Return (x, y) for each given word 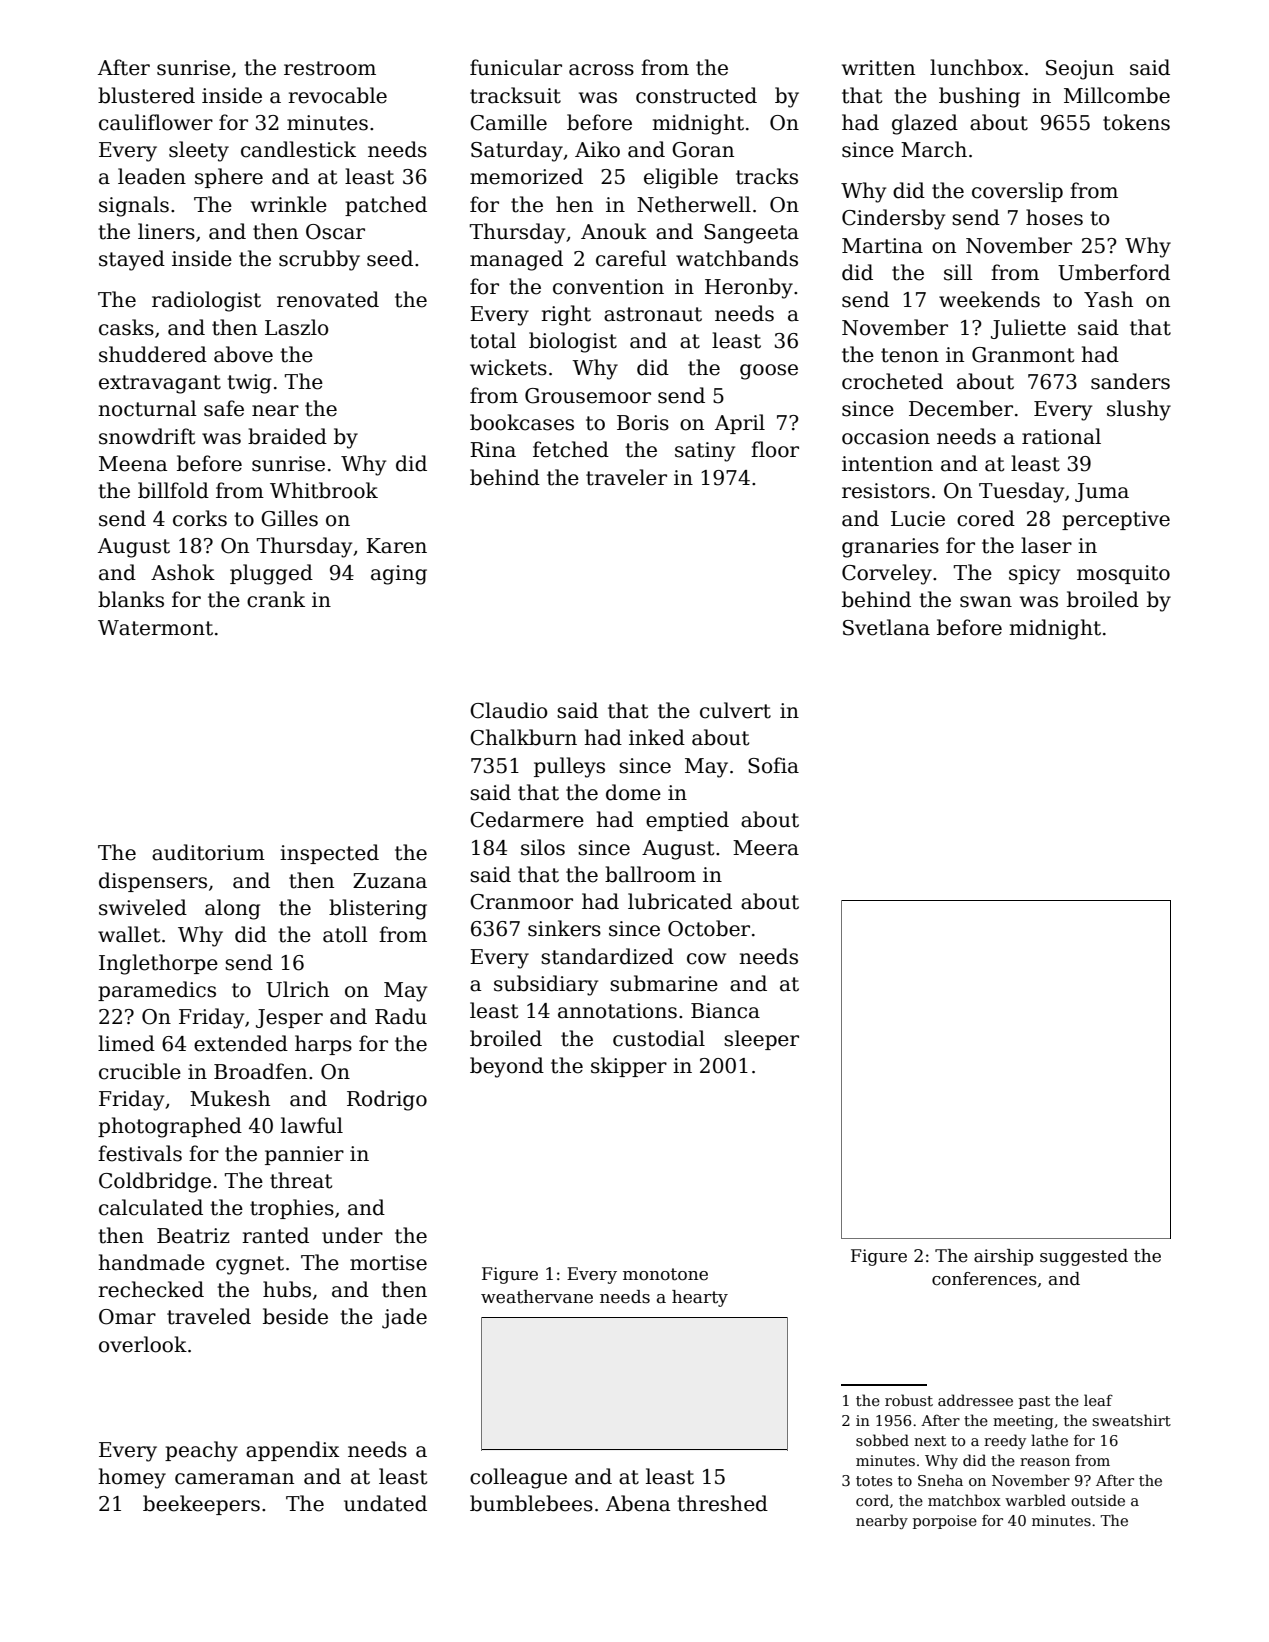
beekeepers (201, 1505)
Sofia (773, 765)
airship (1003, 1257)
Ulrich (297, 989)
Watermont (155, 628)
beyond (507, 1067)
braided (287, 436)
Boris (643, 423)
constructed (696, 95)
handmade (151, 1262)
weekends (989, 299)
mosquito (1123, 574)
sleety (199, 151)
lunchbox (976, 67)
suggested (1084, 1257)
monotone (665, 1274)
